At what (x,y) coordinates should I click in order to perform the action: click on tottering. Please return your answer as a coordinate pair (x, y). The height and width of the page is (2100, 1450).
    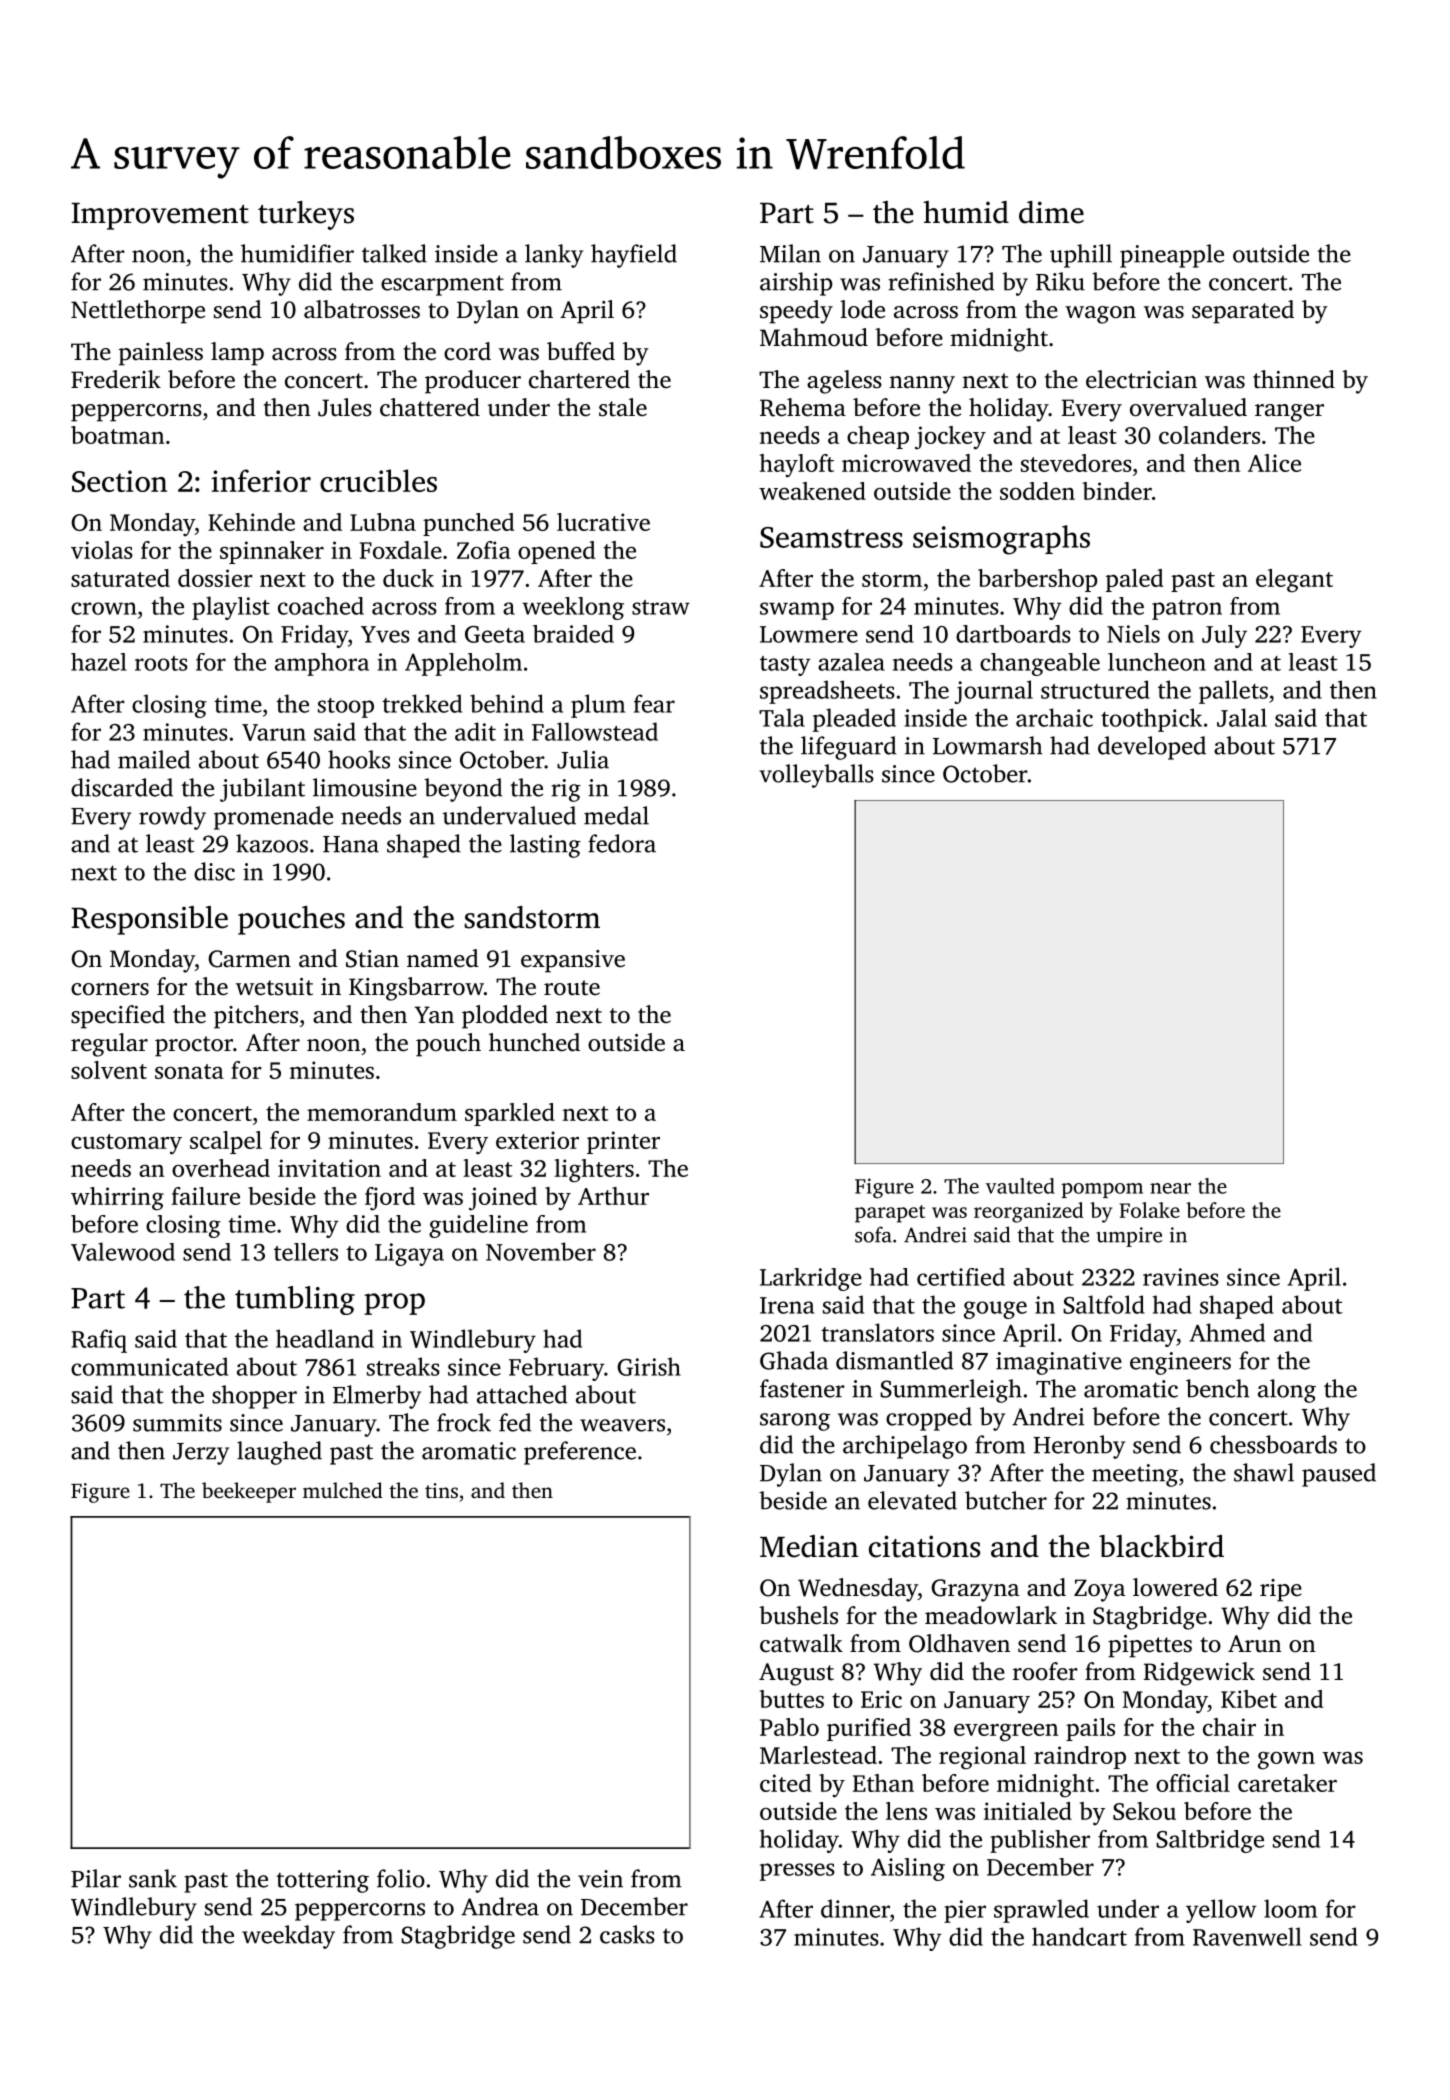
    Looking at the image, I should click on (322, 1881).
